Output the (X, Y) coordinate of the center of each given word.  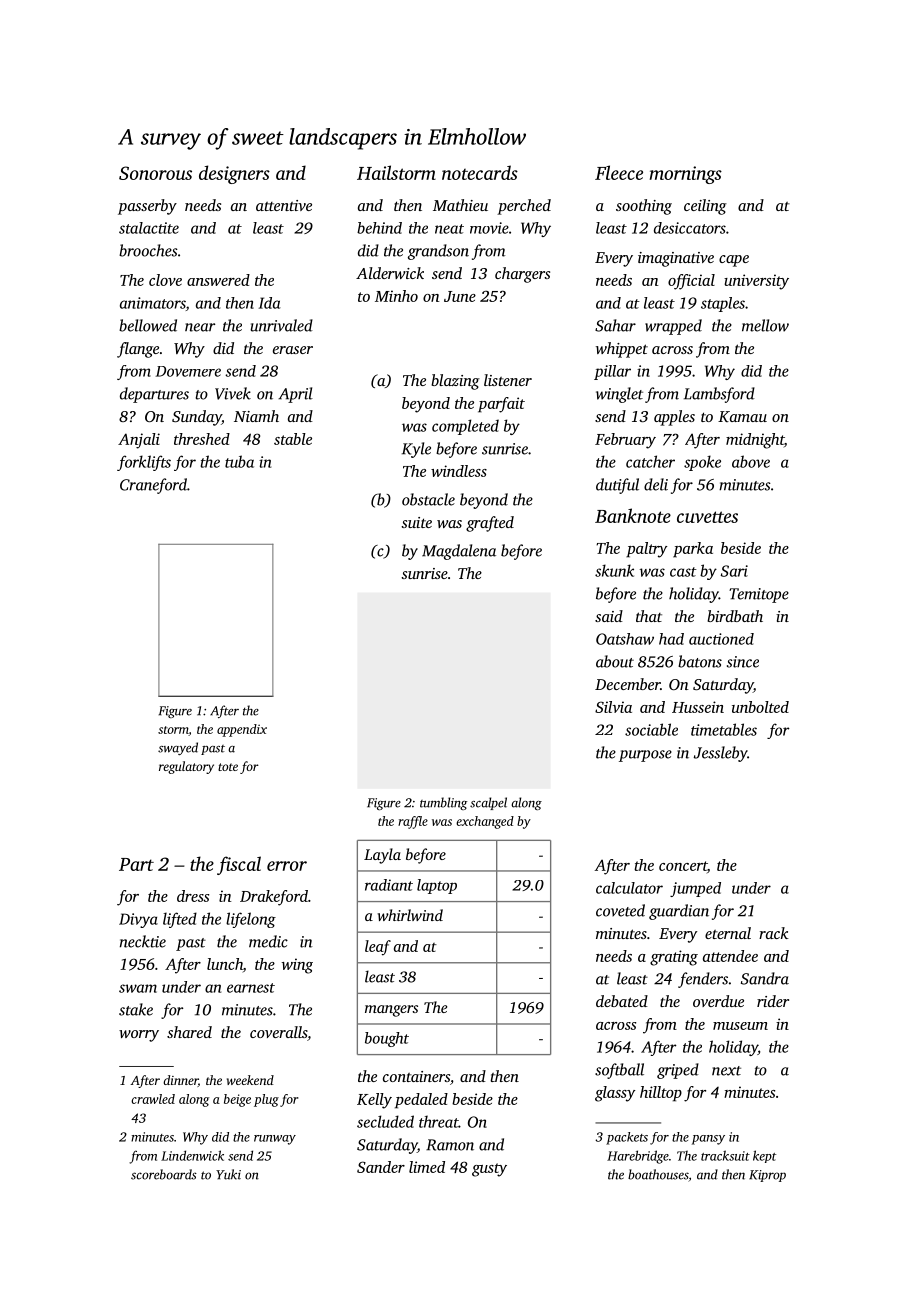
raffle (413, 822)
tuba (239, 461)
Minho (396, 296)
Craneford (153, 486)
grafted (490, 524)
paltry (646, 550)
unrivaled (281, 325)
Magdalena (459, 552)
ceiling (705, 207)
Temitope (759, 595)
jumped (695, 889)
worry (139, 1036)
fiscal (239, 865)
